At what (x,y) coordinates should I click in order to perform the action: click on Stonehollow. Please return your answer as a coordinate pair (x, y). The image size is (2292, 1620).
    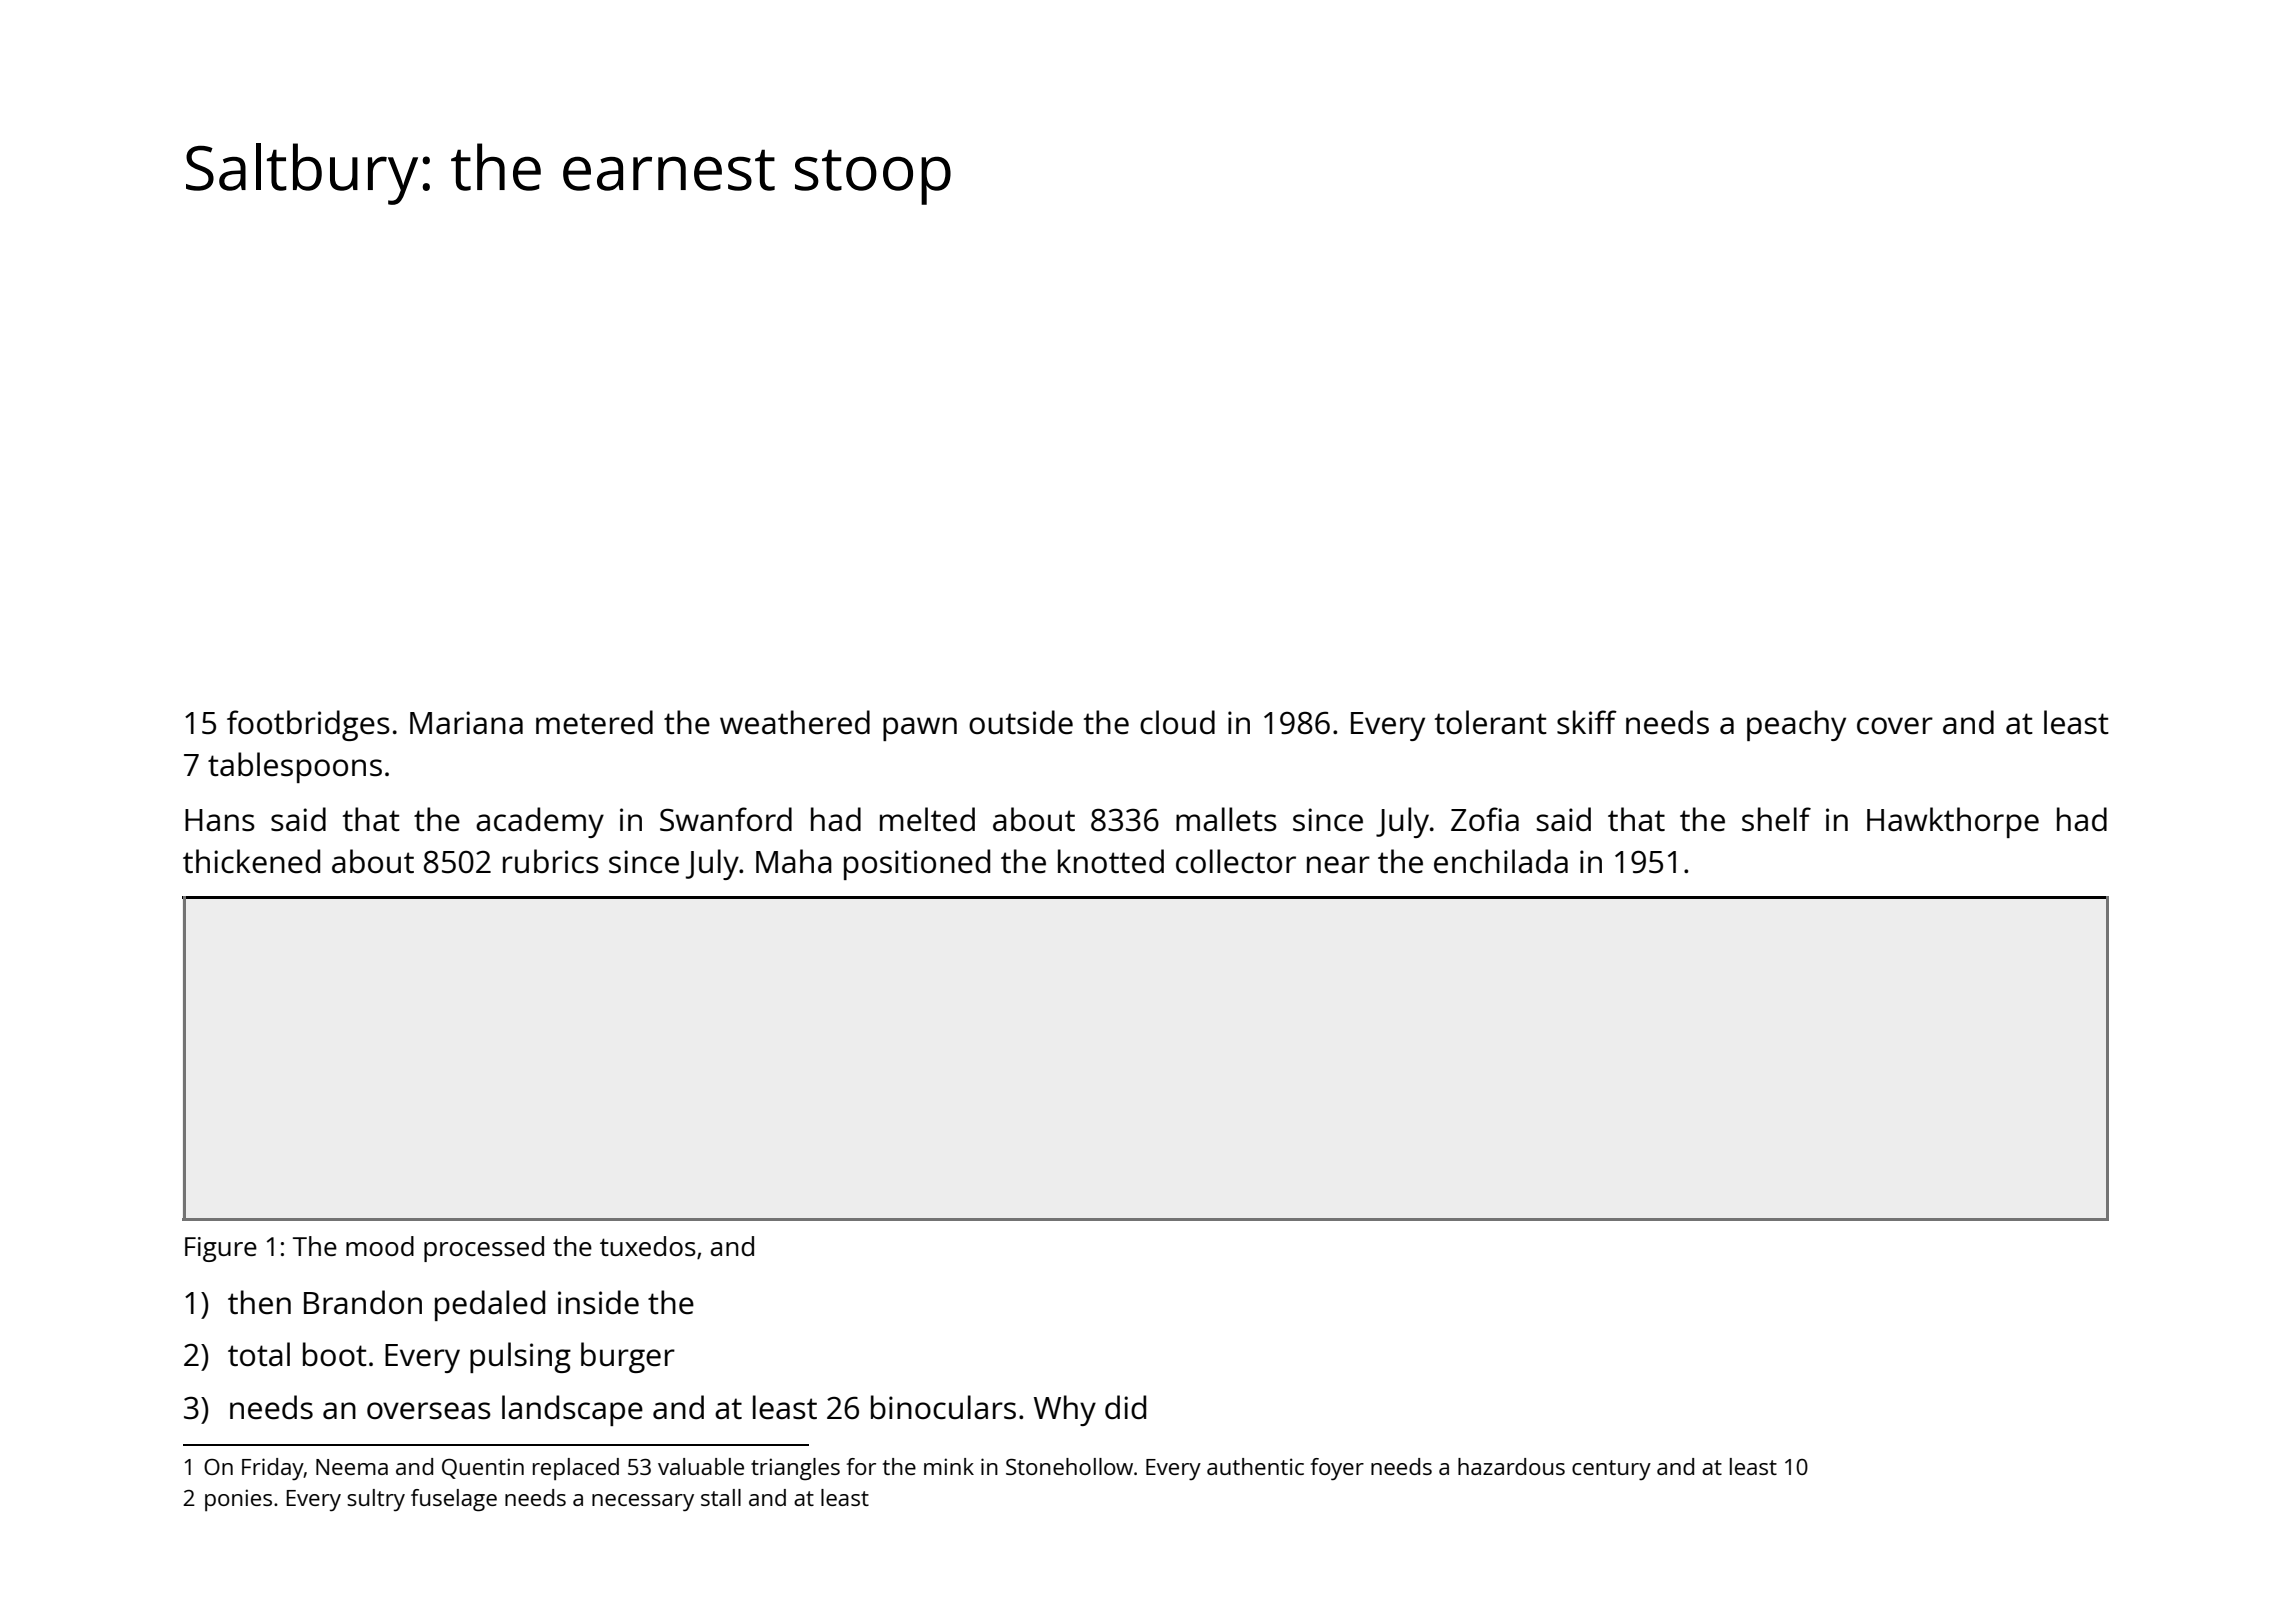
    Looking at the image, I should click on (1069, 1466).
